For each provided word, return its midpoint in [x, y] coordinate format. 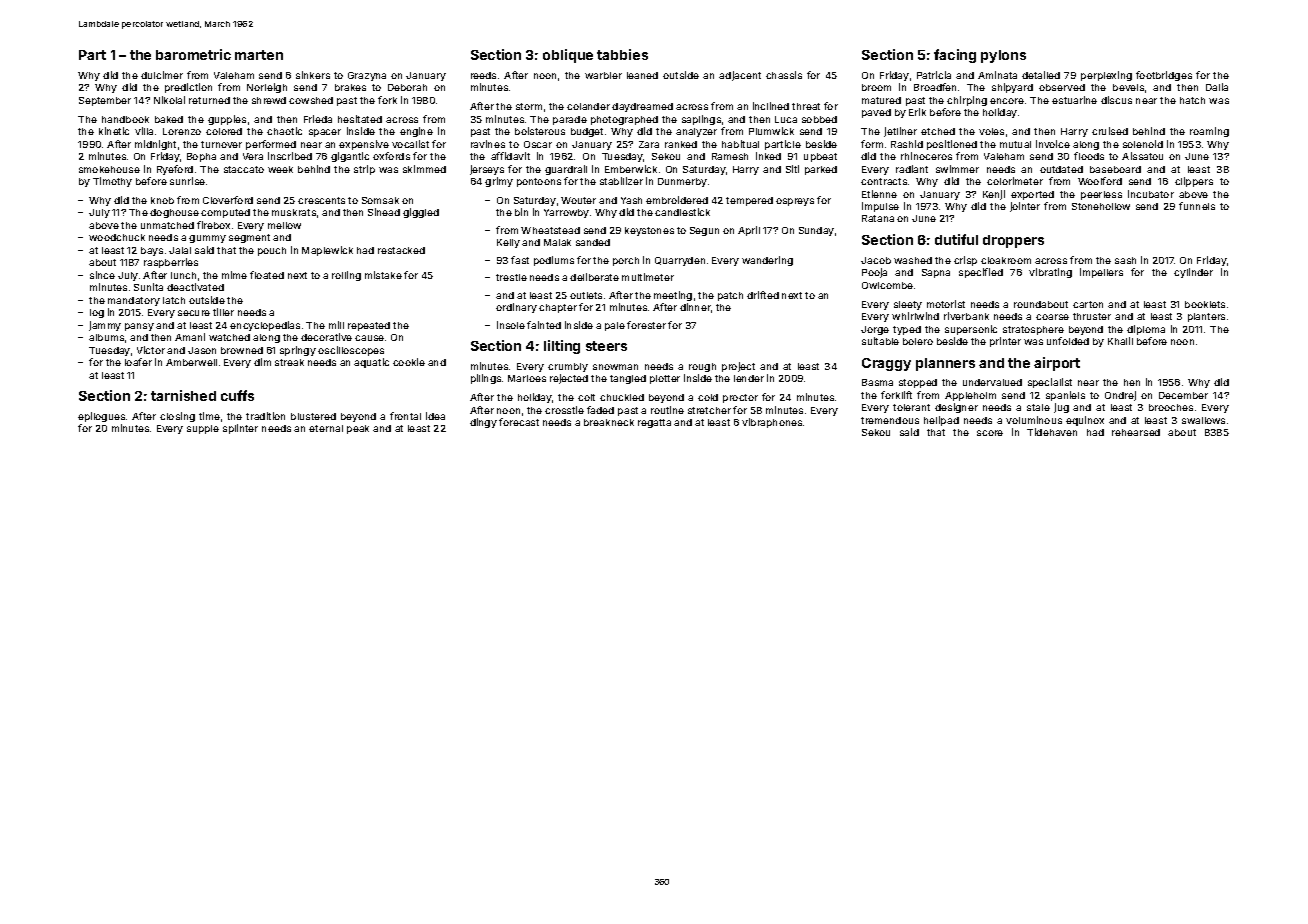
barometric [193, 54]
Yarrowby [566, 213]
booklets [1205, 304]
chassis [784, 75]
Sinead [384, 212]
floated [267, 275]
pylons [1003, 56]
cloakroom [1006, 260]
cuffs [237, 395]
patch [730, 296]
